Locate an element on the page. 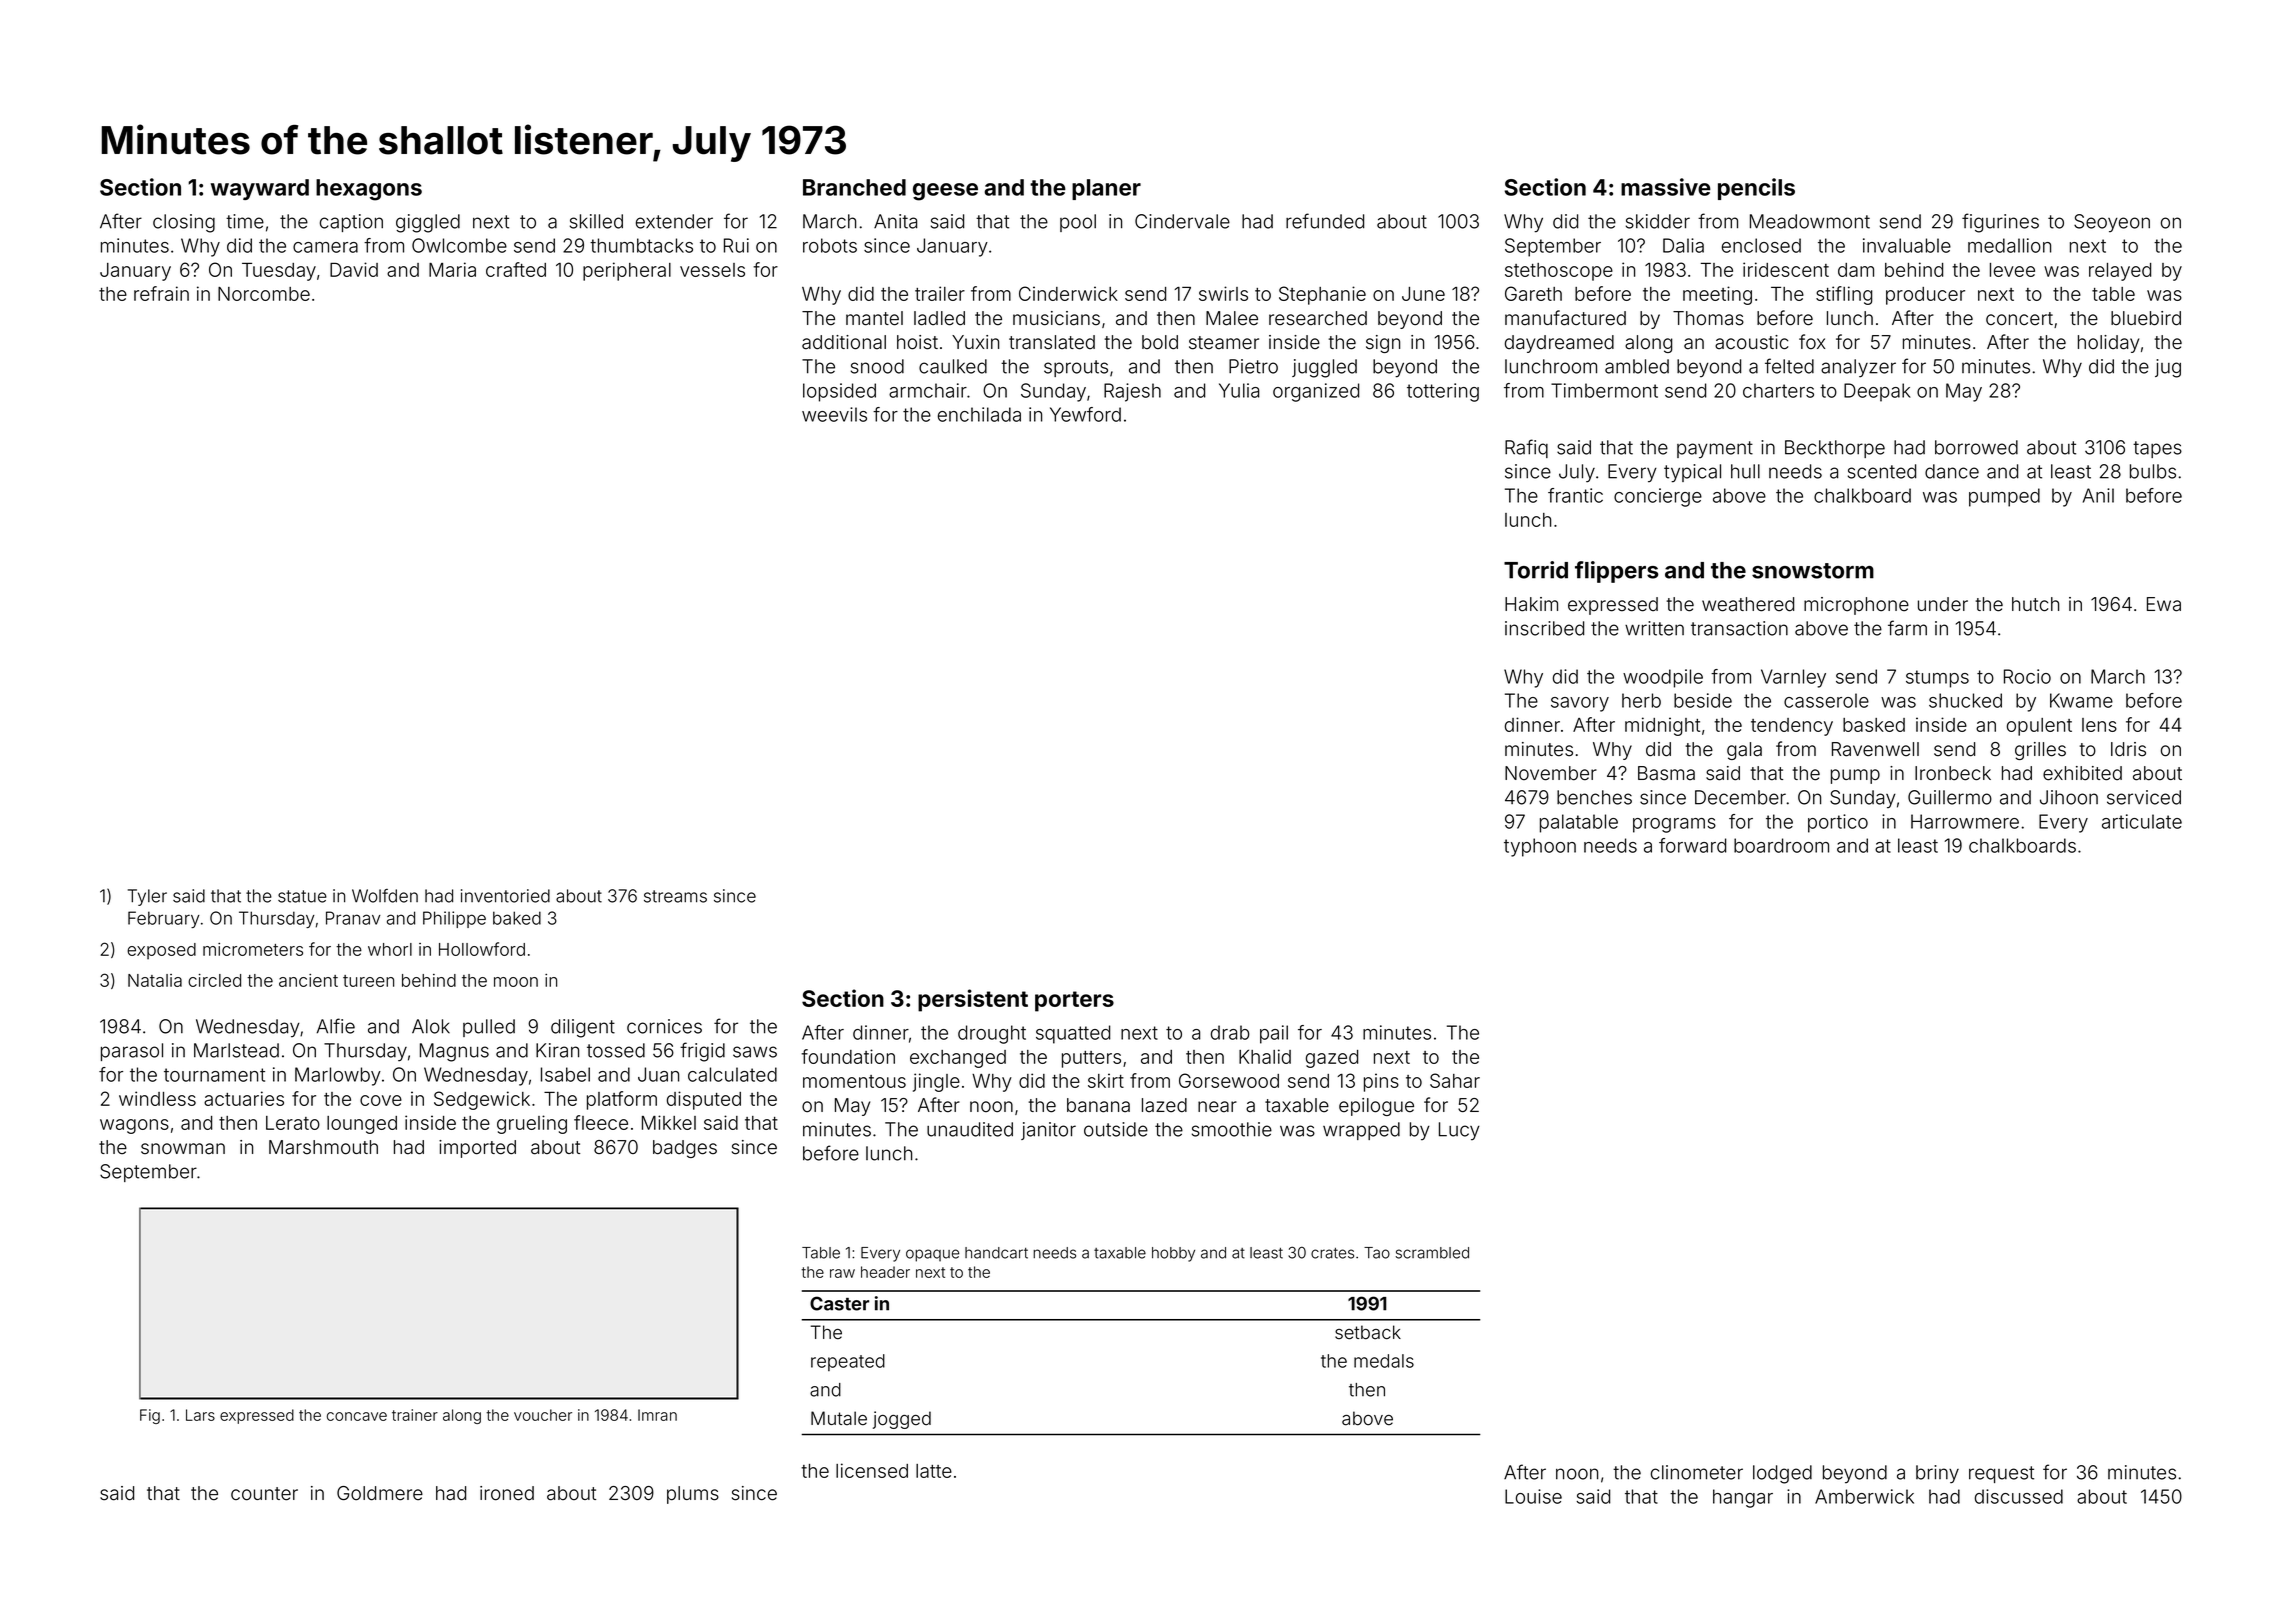 This page has height=1614, width=2282. lopsided is located at coordinates (839, 392).
